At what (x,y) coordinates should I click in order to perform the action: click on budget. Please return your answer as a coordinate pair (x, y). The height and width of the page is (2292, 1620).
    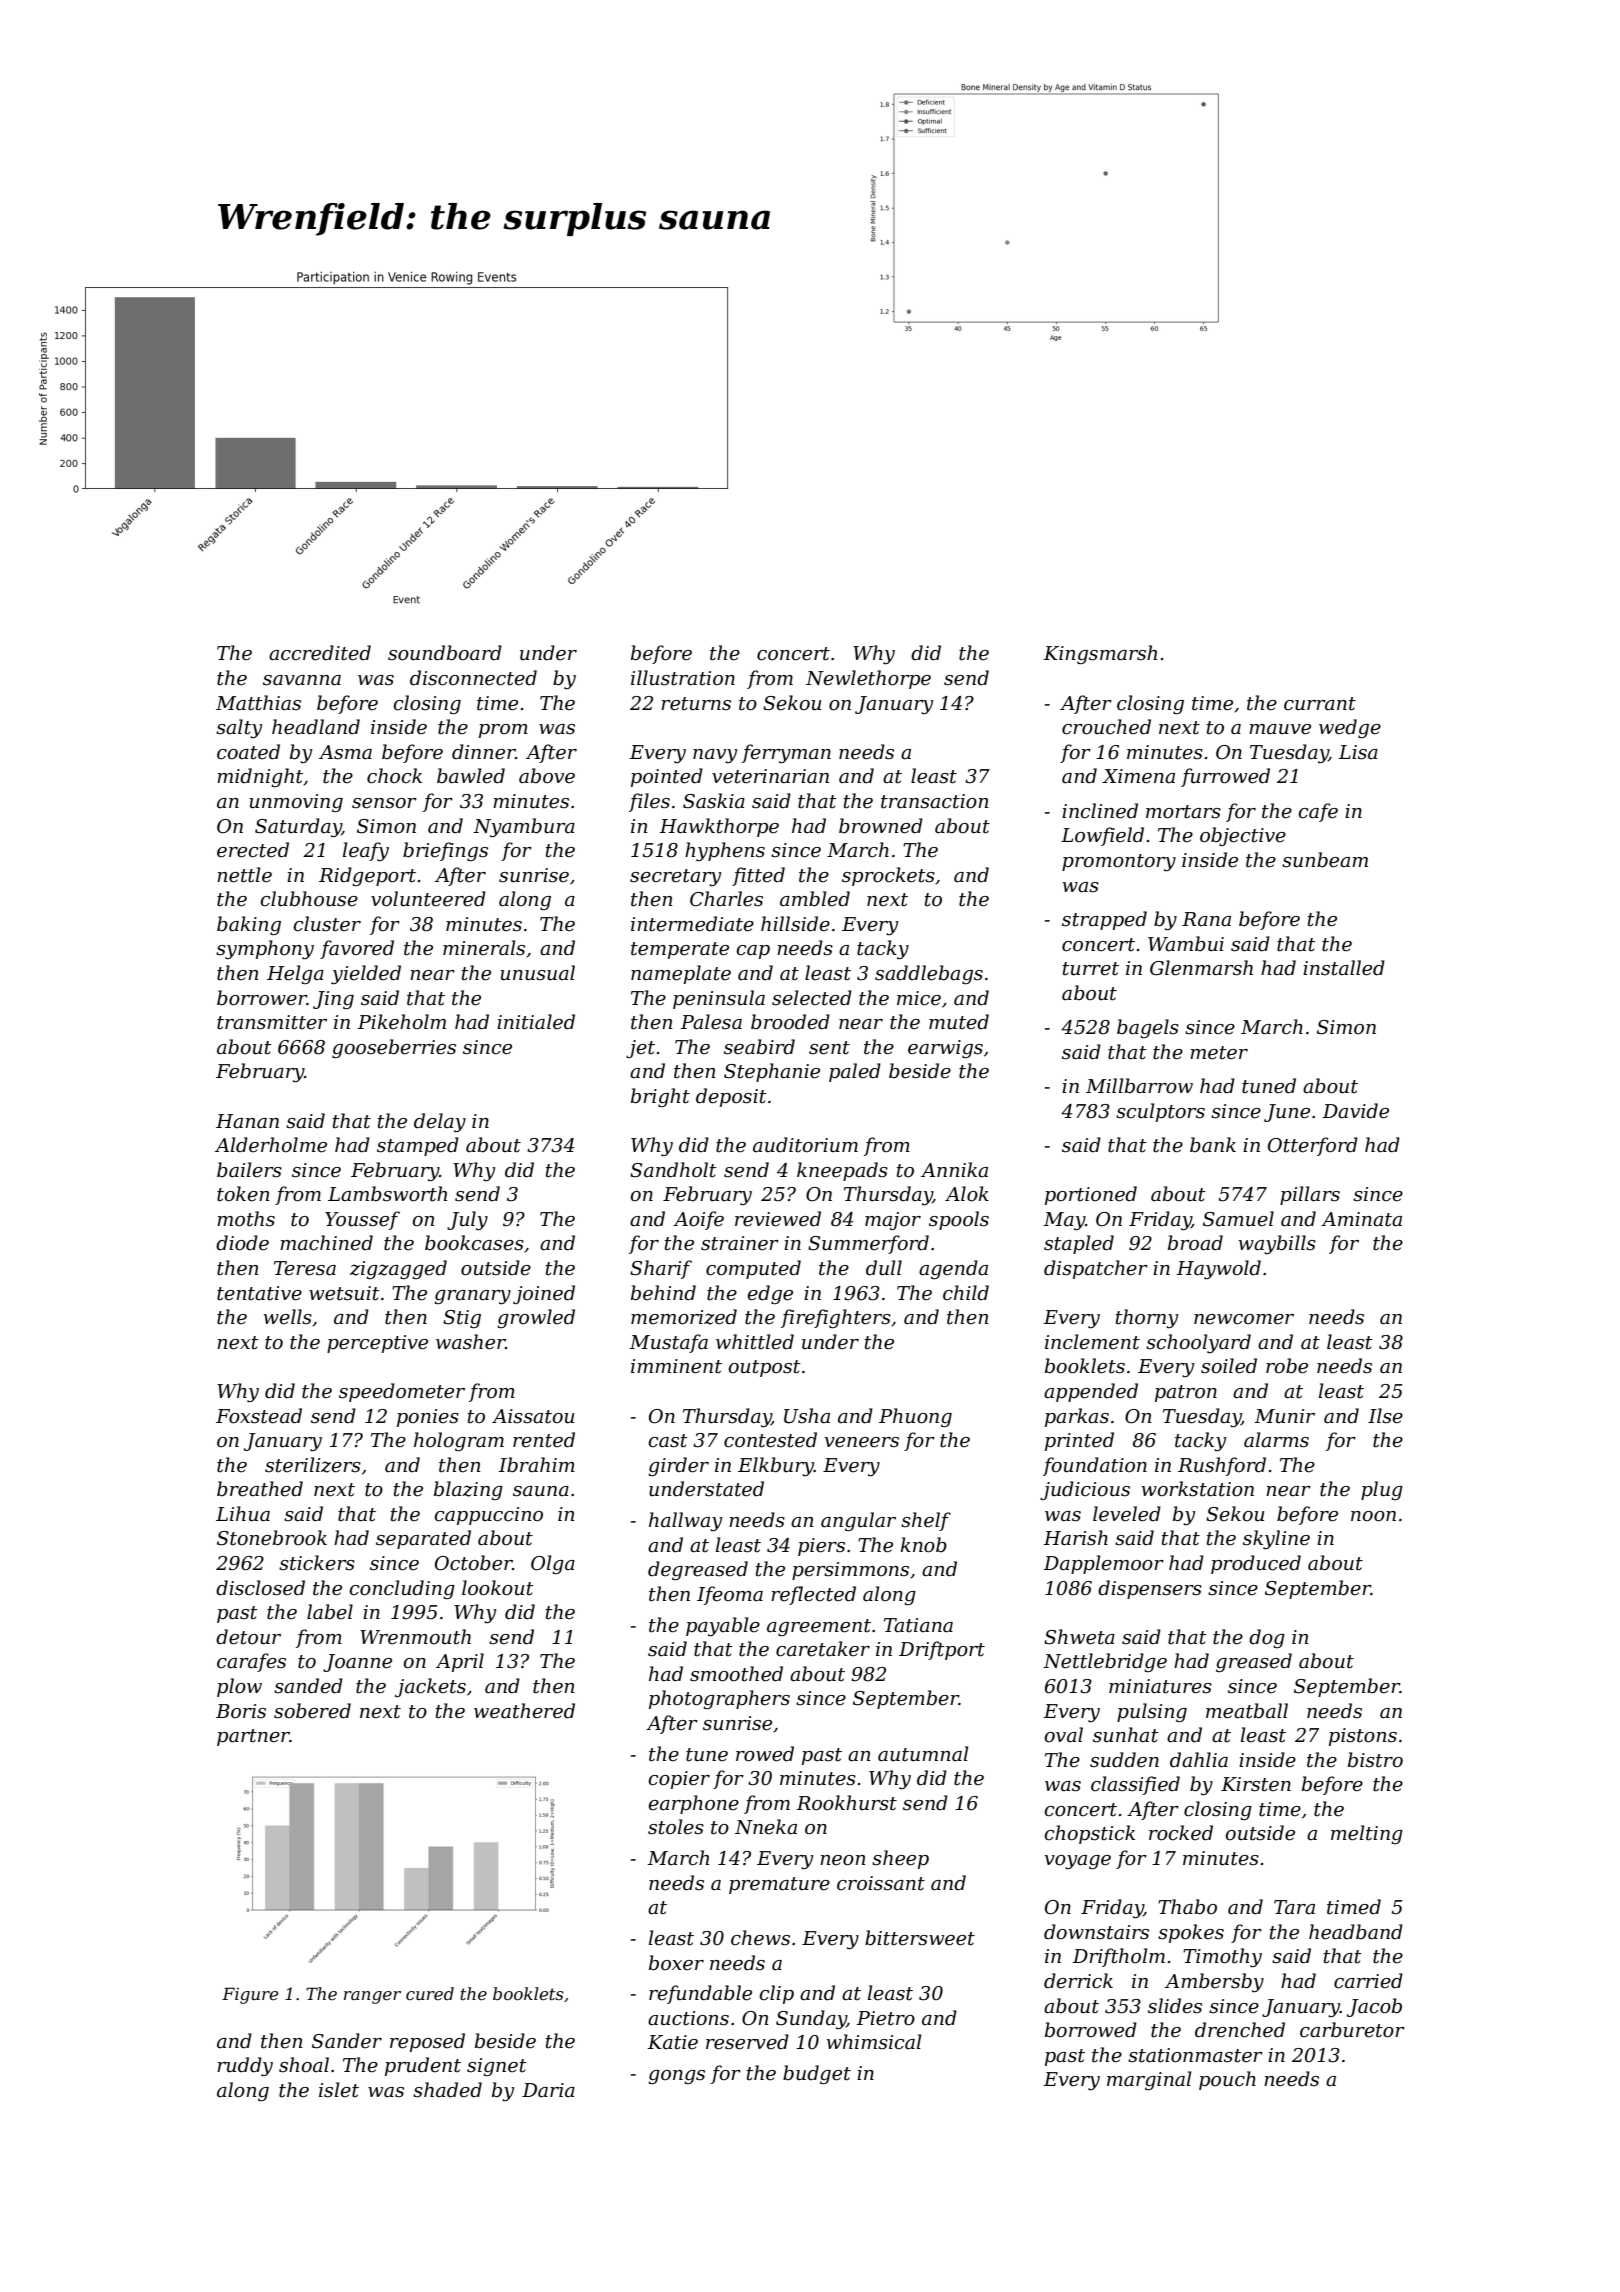
    Looking at the image, I should click on (817, 2074).
